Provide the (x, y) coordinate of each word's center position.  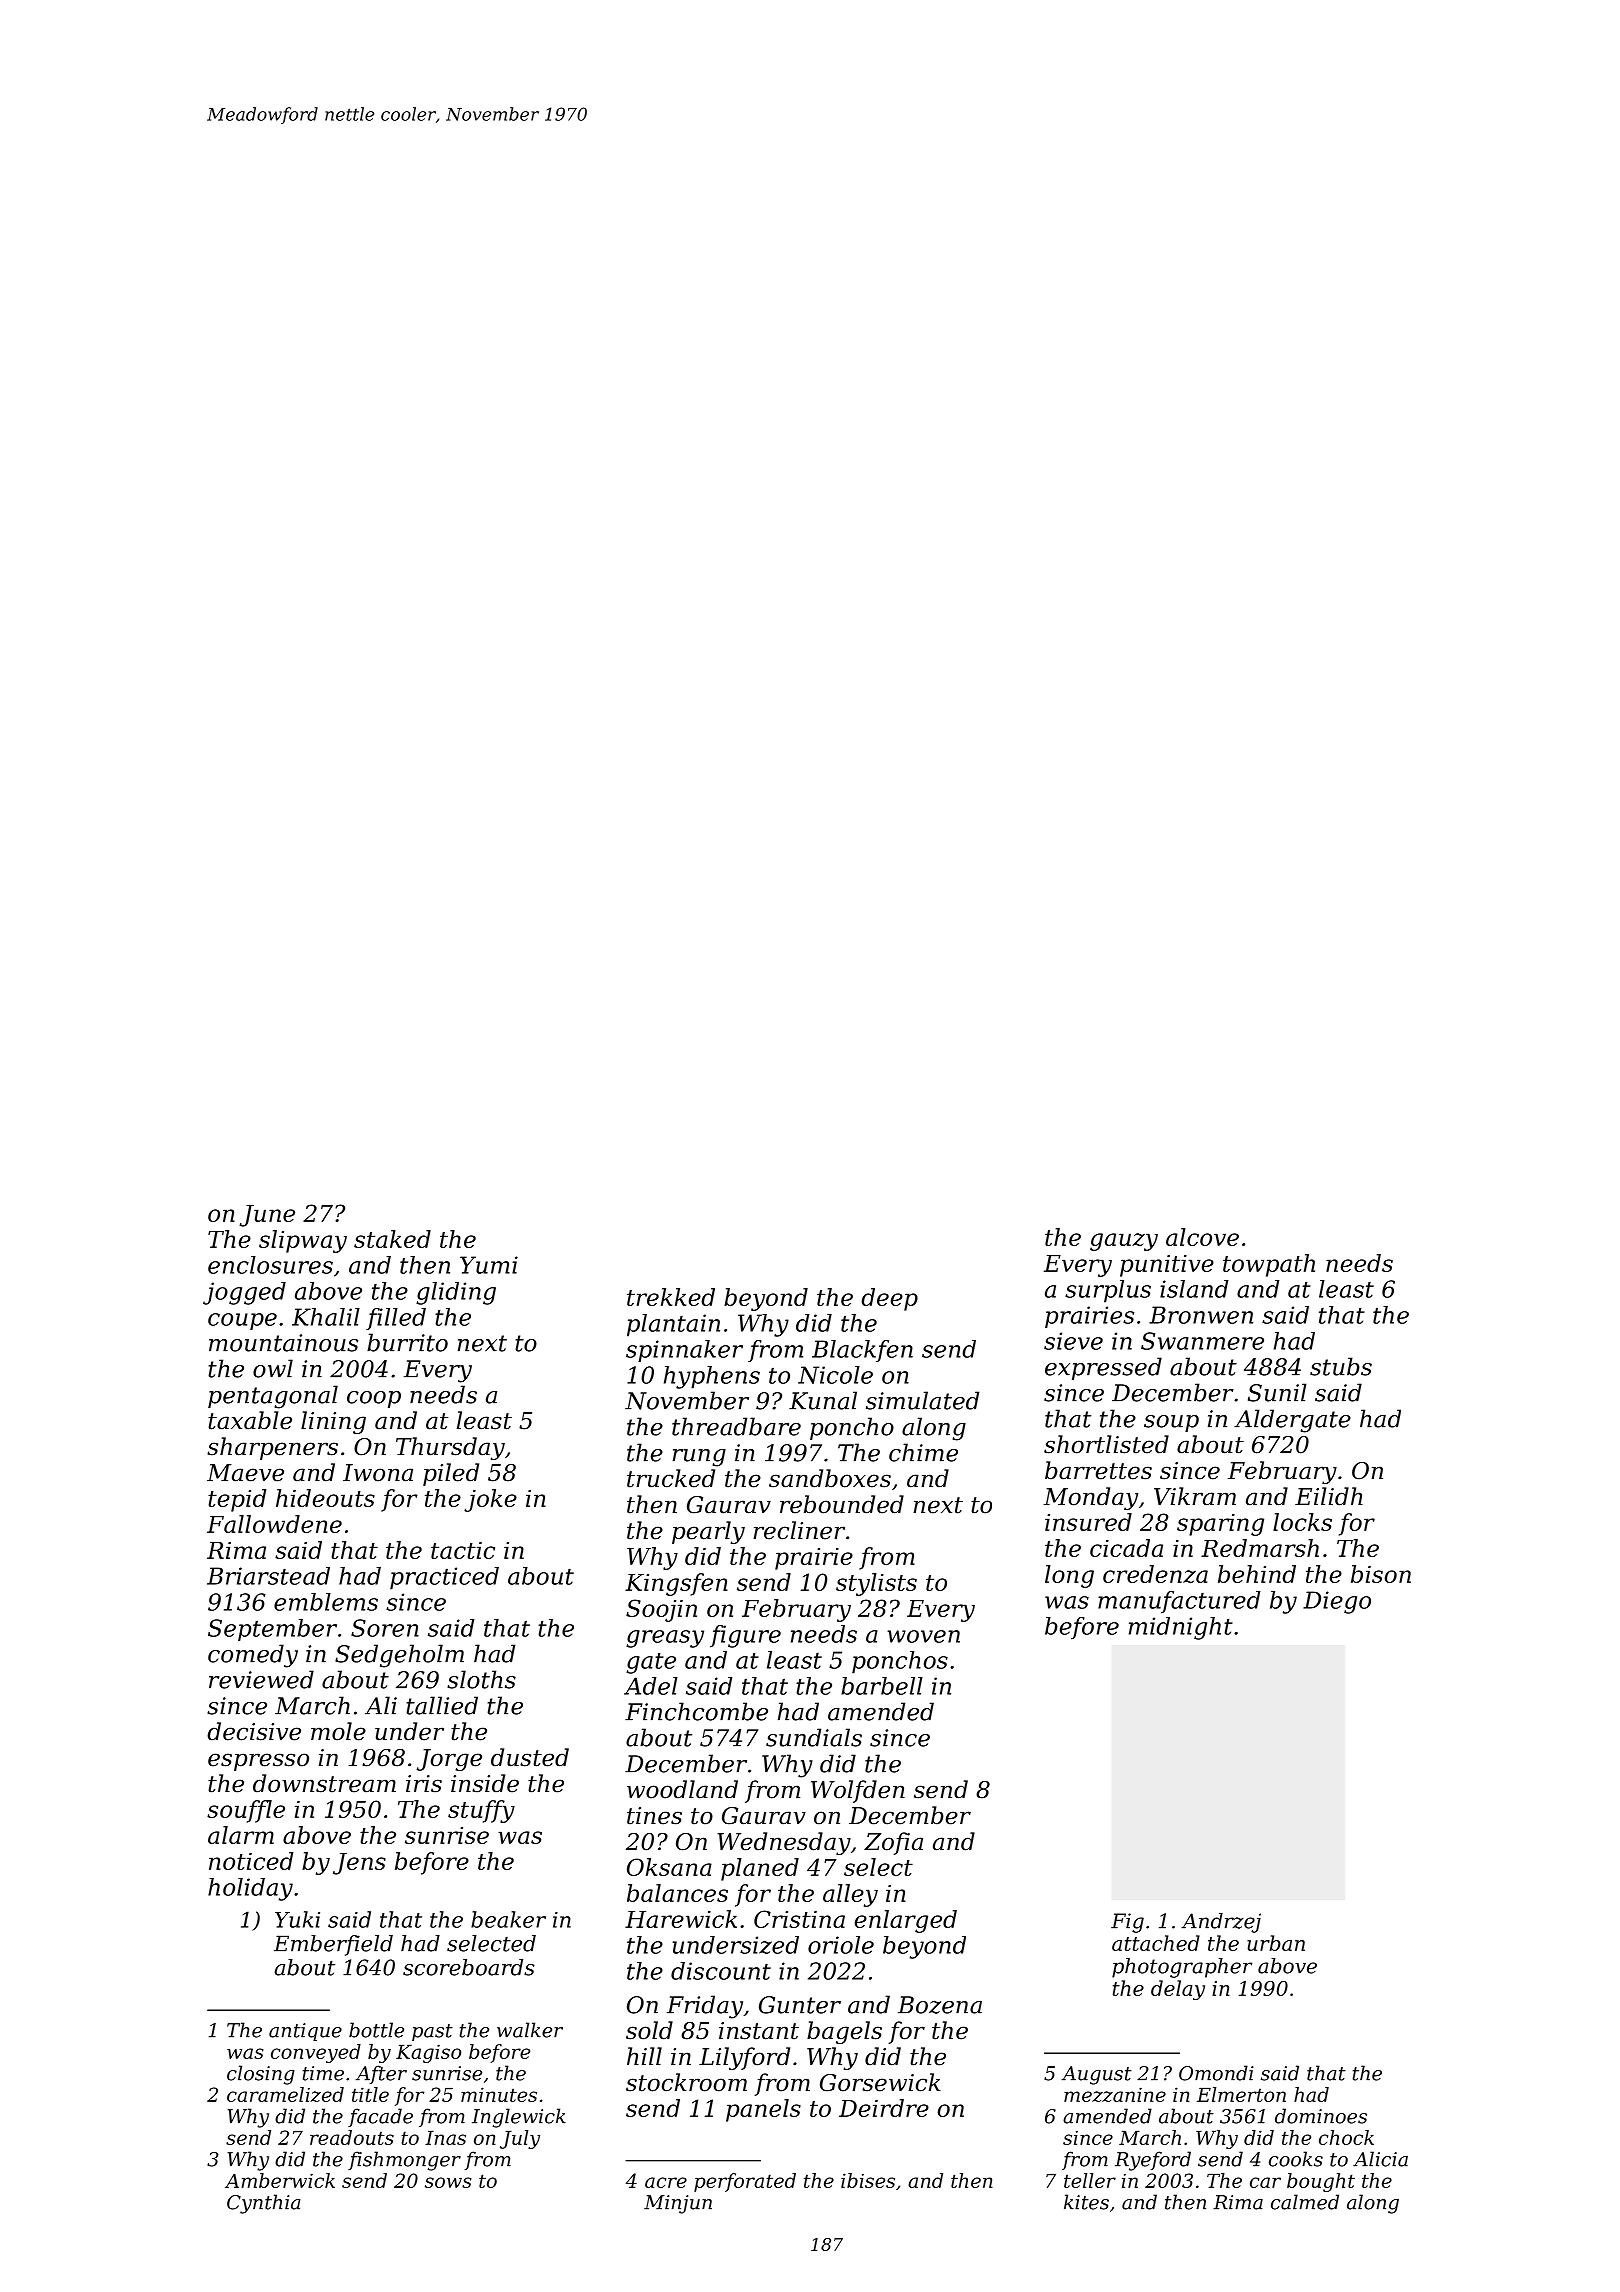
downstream (324, 1783)
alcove (1202, 1237)
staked (392, 1239)
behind (1257, 1574)
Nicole (835, 1375)
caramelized (285, 2094)
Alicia (1380, 2159)
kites (1086, 2202)
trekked (671, 1297)
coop (374, 1399)
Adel (651, 1686)
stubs (1341, 1366)
